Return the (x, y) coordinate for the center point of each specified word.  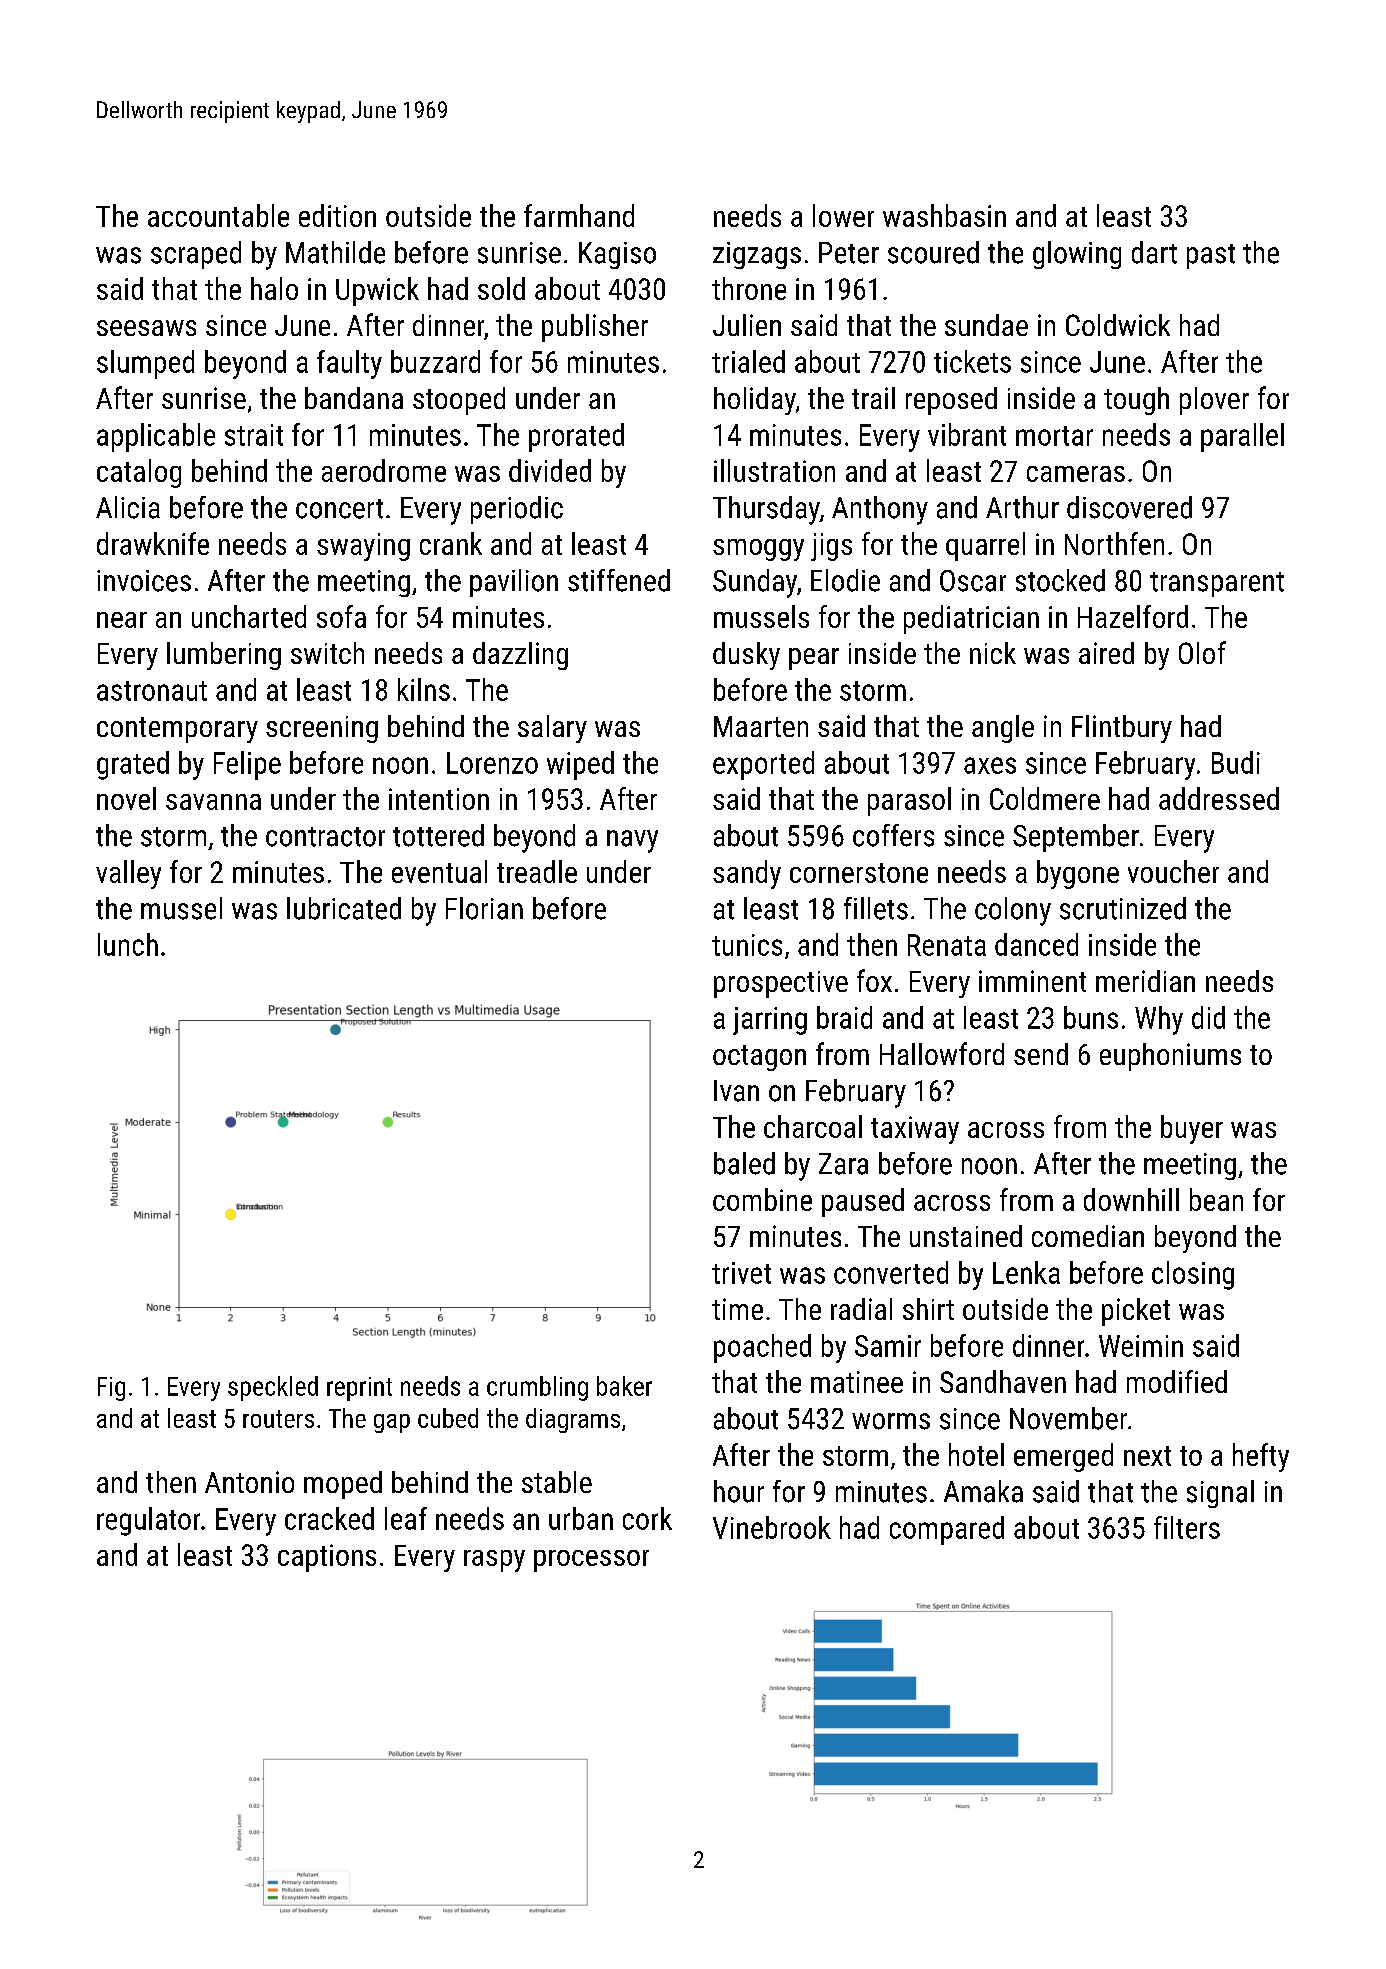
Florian (484, 908)
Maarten (761, 726)
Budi (1236, 762)
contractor (325, 837)
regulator (148, 1521)
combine (762, 1199)
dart (1154, 252)
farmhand (579, 215)
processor (591, 1561)
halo (274, 288)
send (1041, 1054)
